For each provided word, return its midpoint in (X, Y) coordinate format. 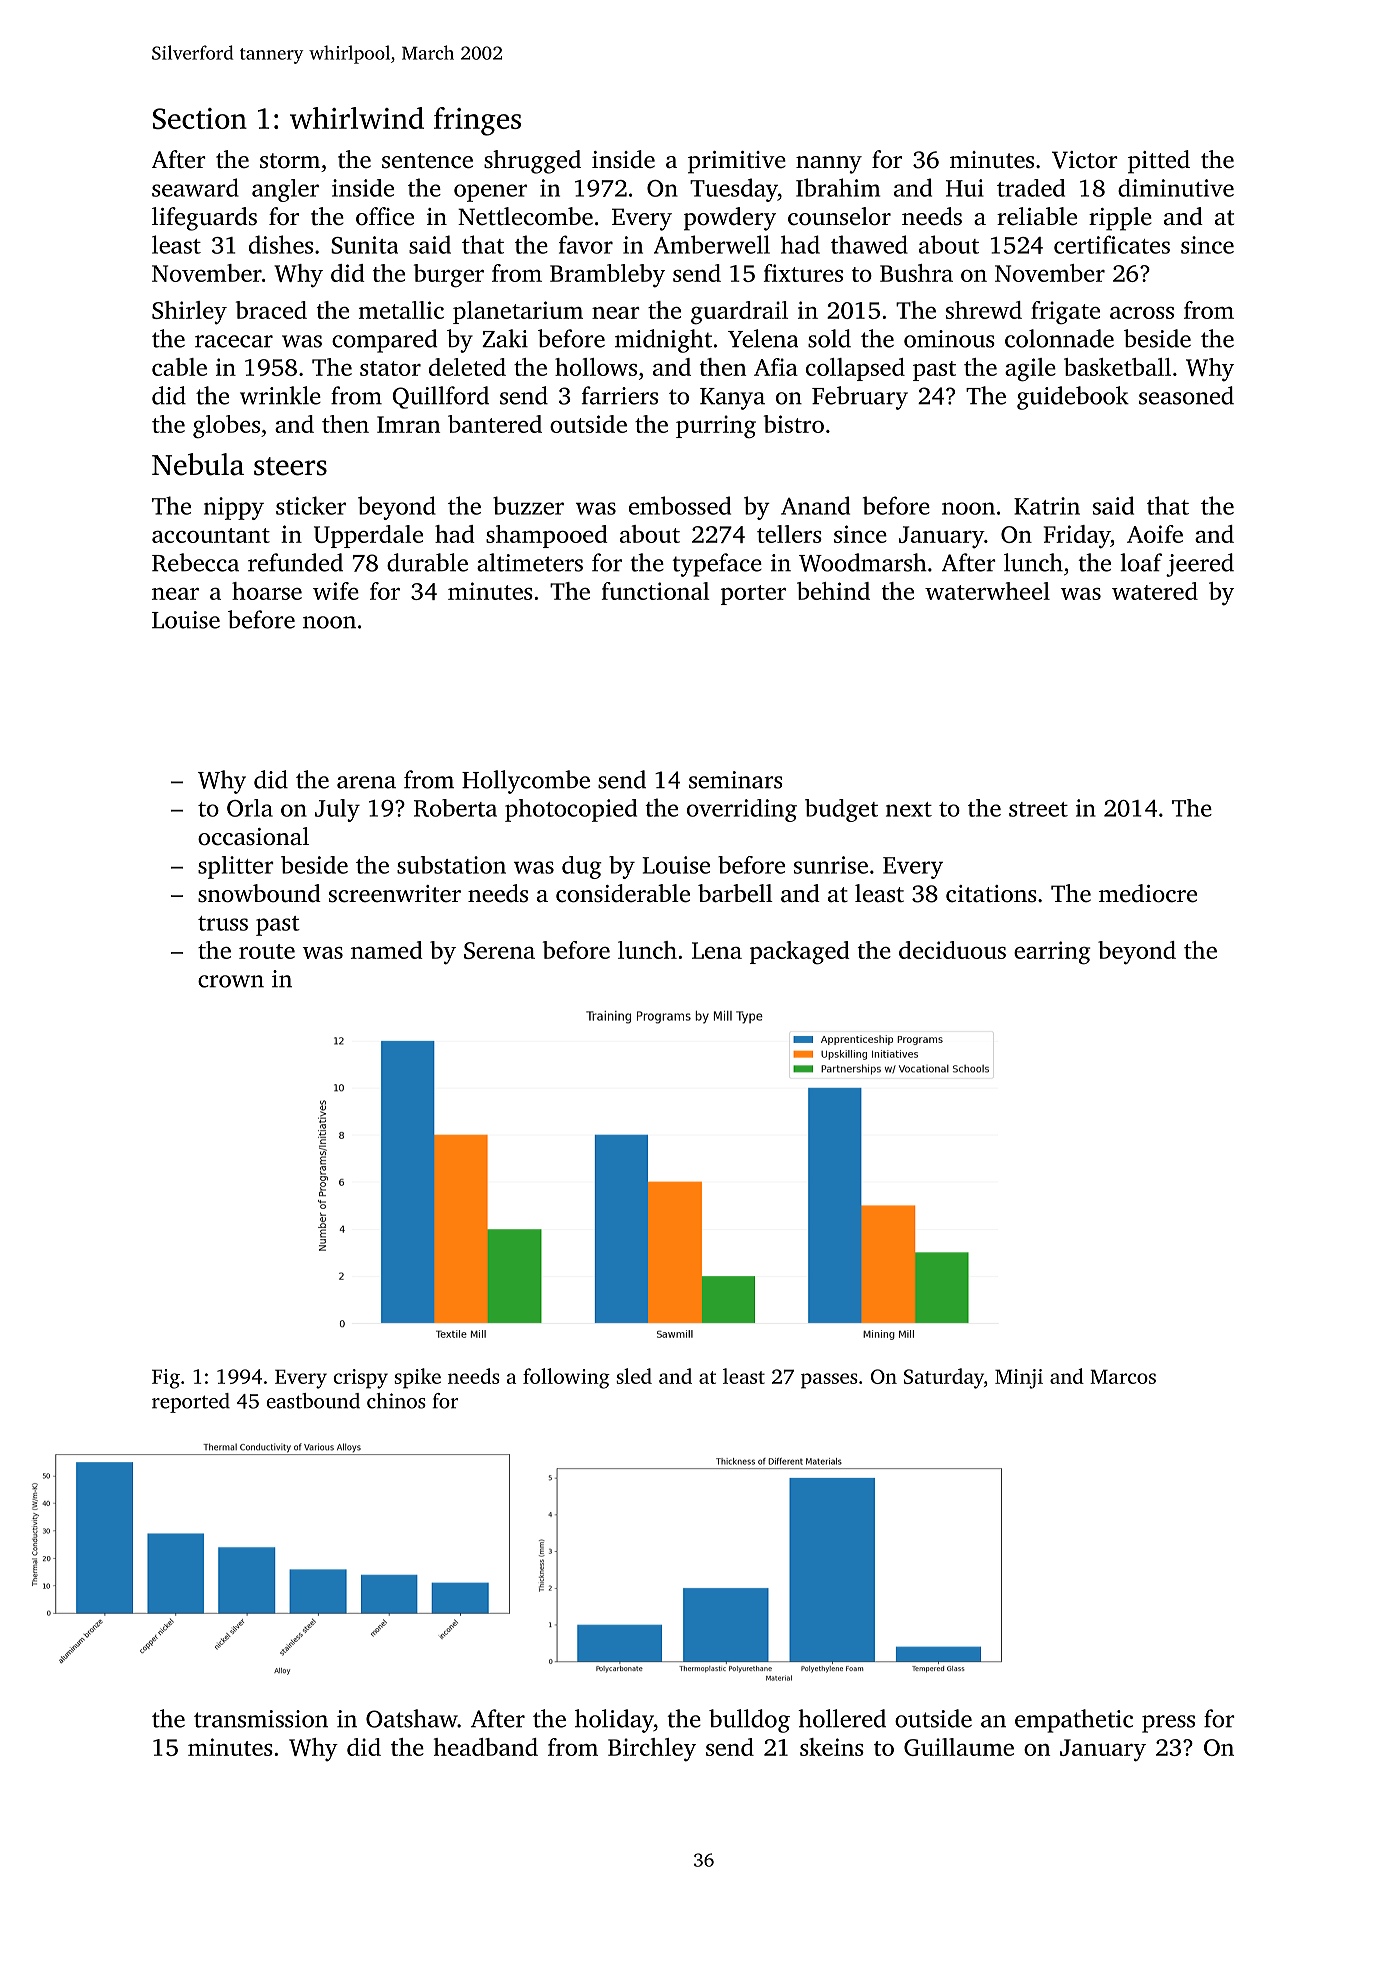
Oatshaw (412, 1718)
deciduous (952, 950)
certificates (1112, 244)
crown (231, 981)
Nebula (198, 464)
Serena (499, 950)
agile (1030, 370)
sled (634, 1376)
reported (191, 1403)
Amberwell (712, 244)
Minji (1019, 1379)
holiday (614, 1721)
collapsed (855, 369)
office (385, 216)
